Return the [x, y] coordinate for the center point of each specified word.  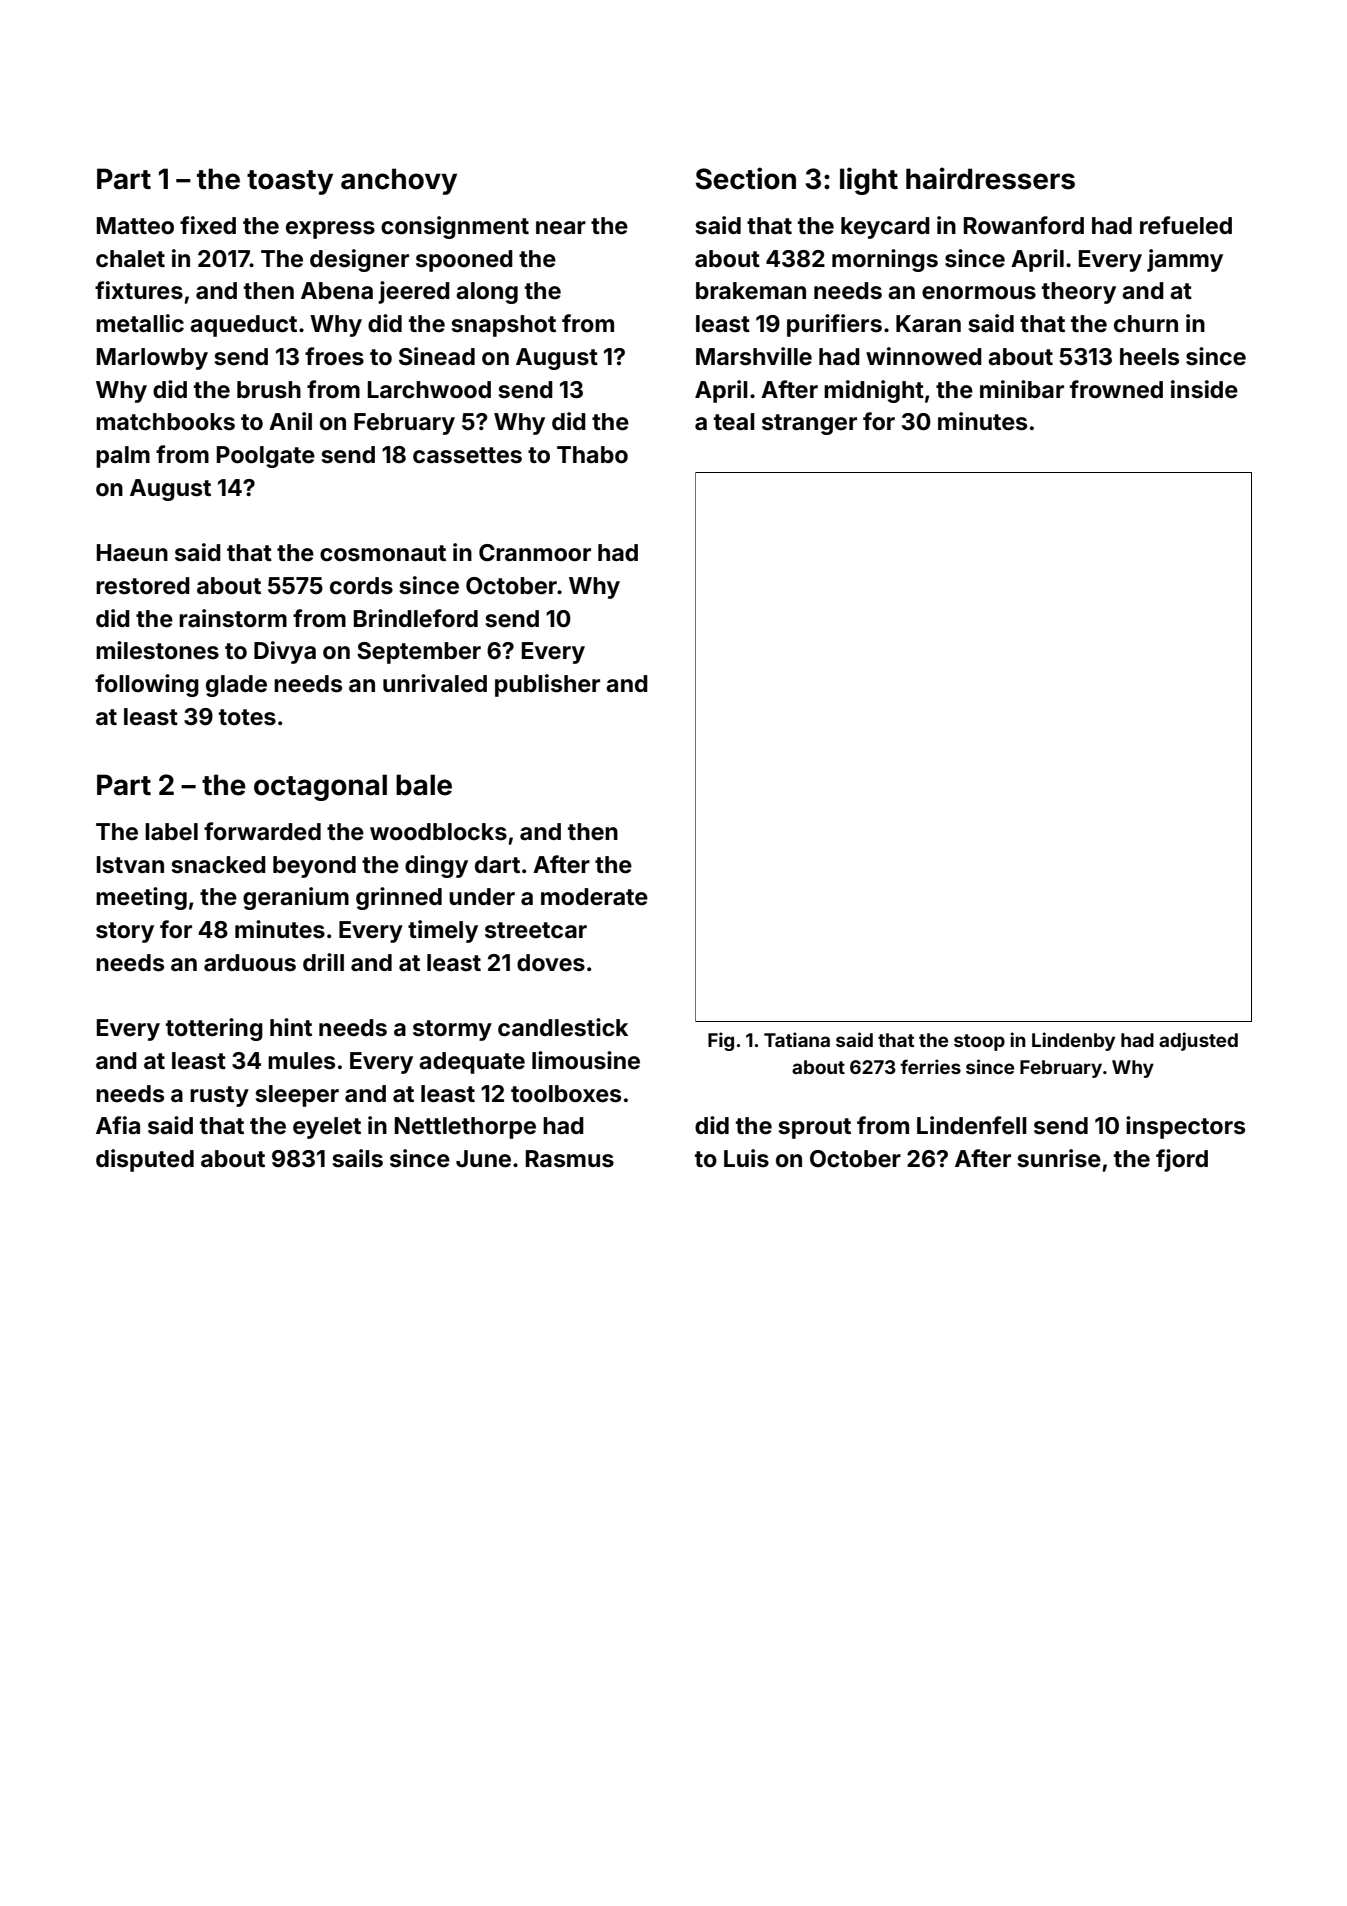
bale [424, 785]
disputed [145, 1160]
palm [123, 457]
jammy [1185, 260]
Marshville [754, 356]
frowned [1116, 389]
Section [746, 178]
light [869, 181]
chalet [130, 259]
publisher [547, 685]
